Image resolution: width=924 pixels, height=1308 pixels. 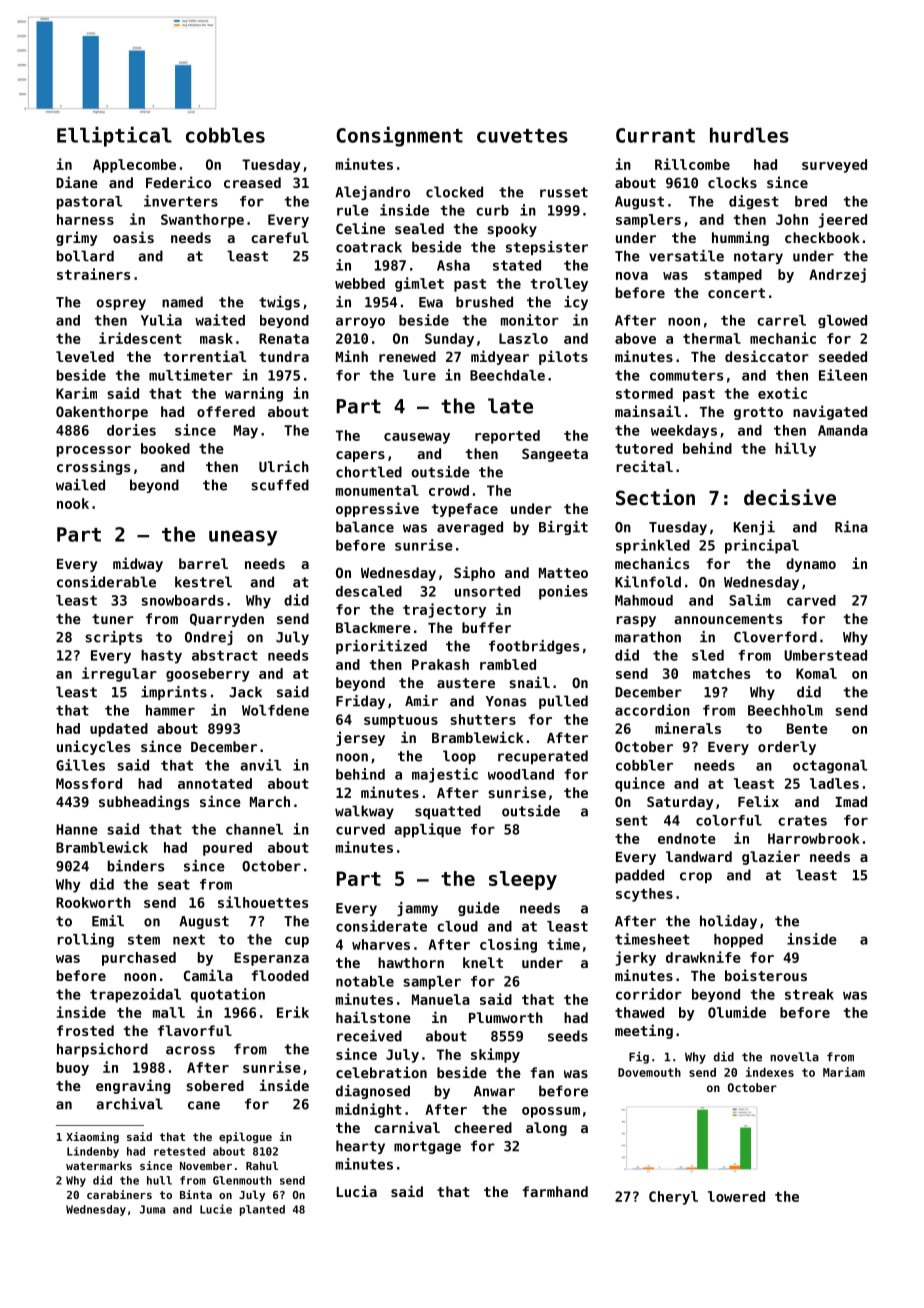 What do you see at coordinates (736, 1196) in the screenshot?
I see `lowered` at bounding box center [736, 1196].
